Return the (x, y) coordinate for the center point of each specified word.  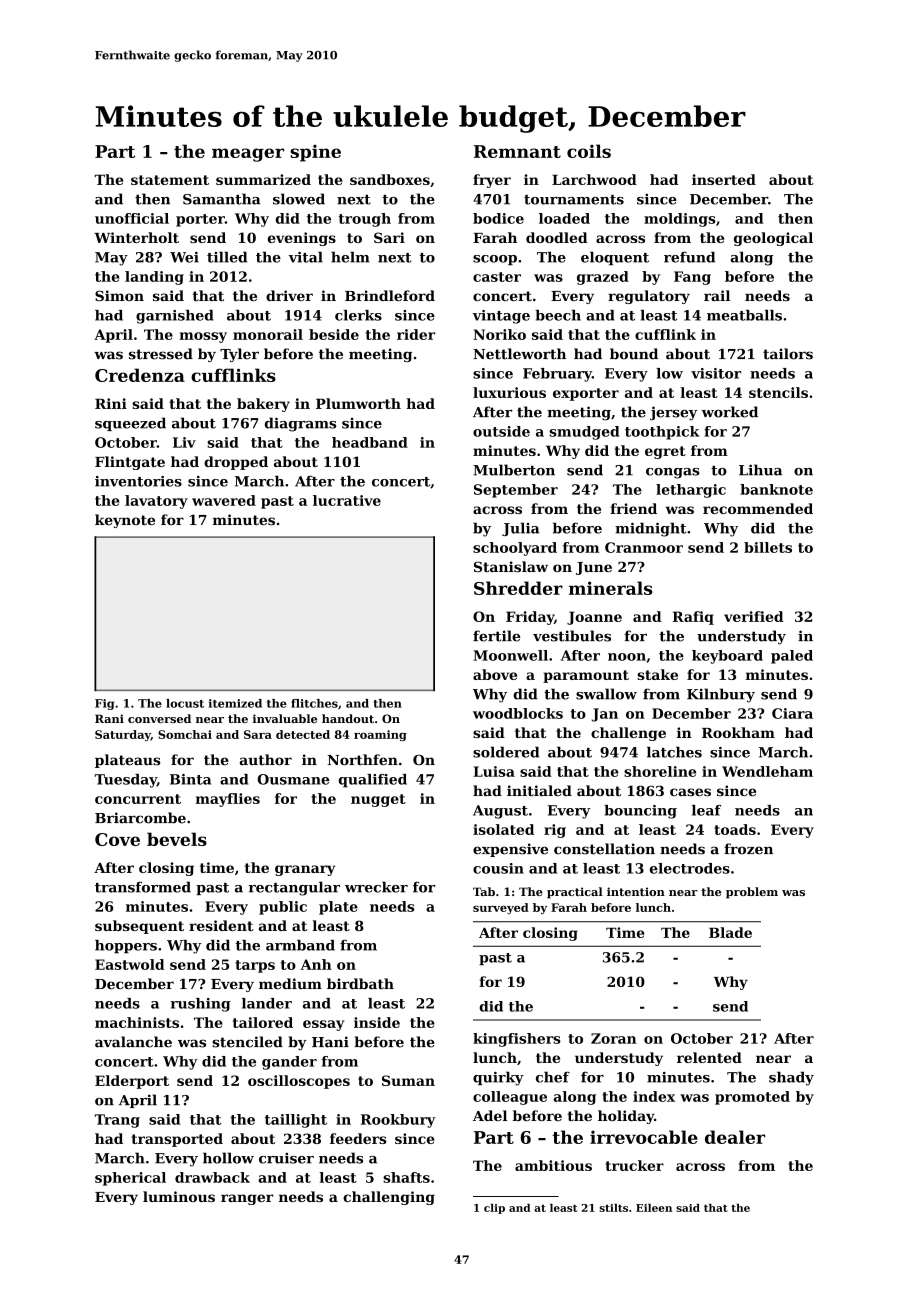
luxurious (509, 392)
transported (177, 1140)
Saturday (123, 735)
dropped (236, 463)
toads (735, 829)
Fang (692, 278)
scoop (495, 260)
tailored (263, 1022)
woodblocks (518, 713)
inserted (724, 179)
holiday (626, 1117)
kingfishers (517, 1040)
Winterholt (136, 237)
